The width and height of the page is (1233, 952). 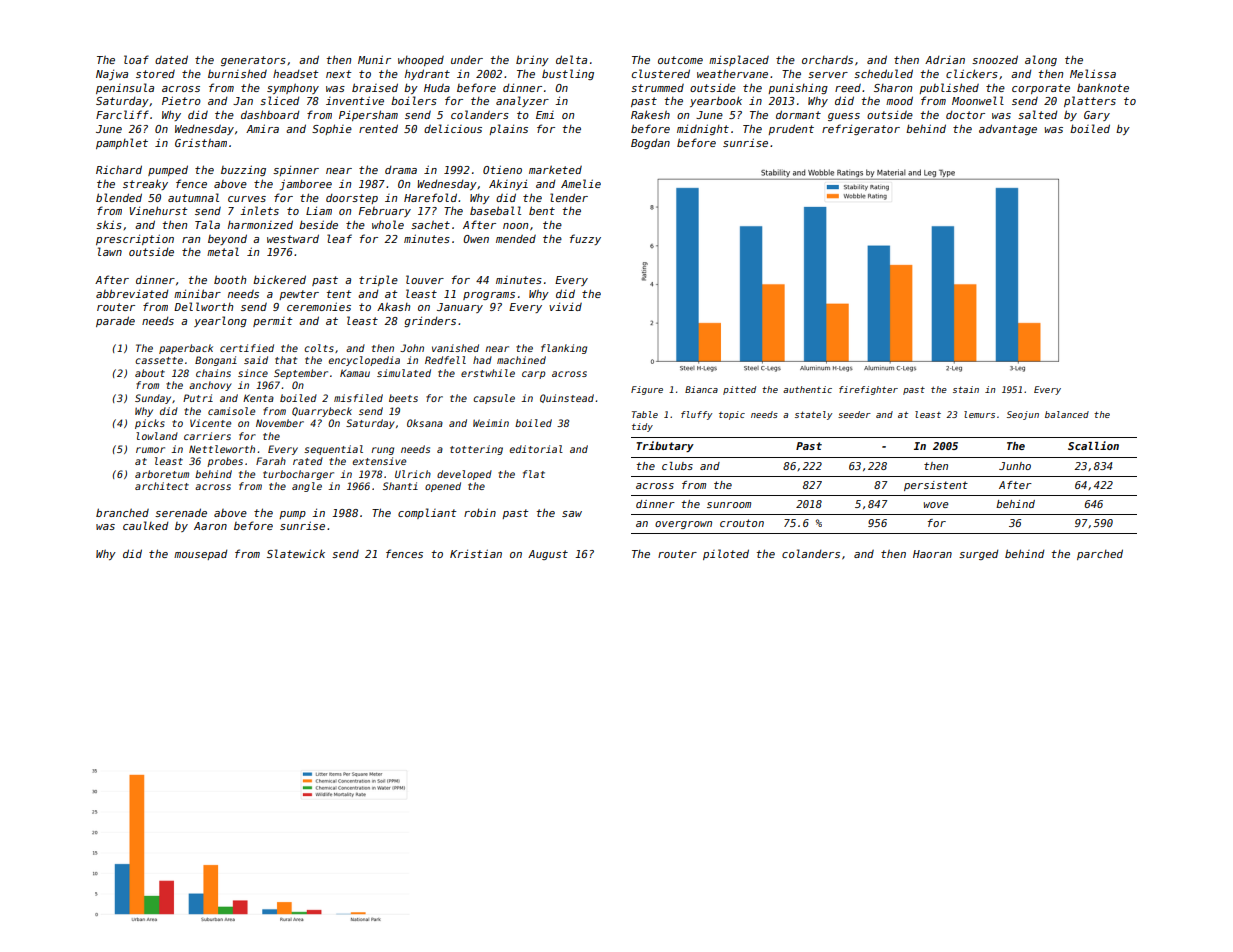 I want to click on Amelie, so click(x=581, y=183).
